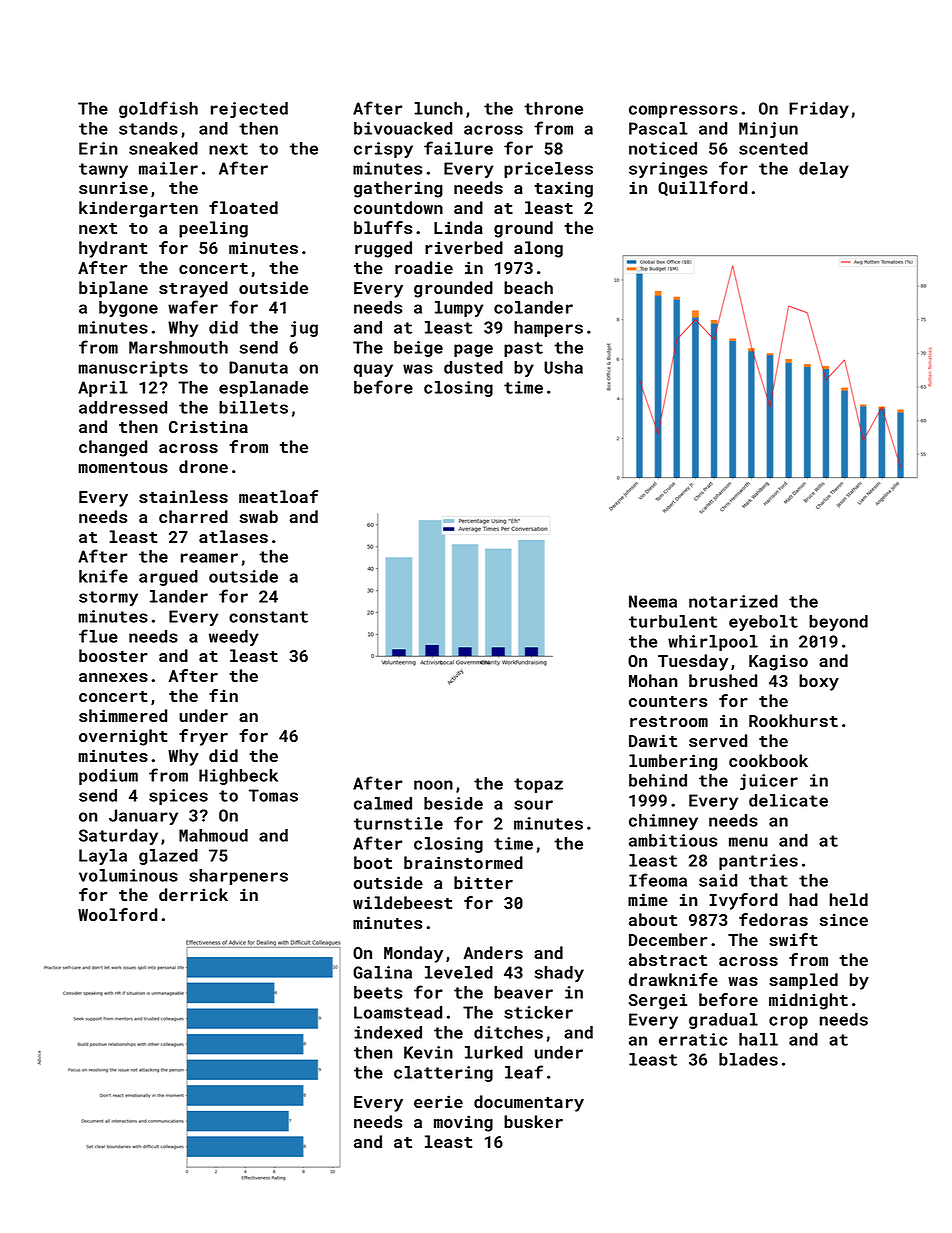 The width and height of the page is (952, 1233). Describe the element at coordinates (398, 207) in the page. I see `countdown` at that location.
